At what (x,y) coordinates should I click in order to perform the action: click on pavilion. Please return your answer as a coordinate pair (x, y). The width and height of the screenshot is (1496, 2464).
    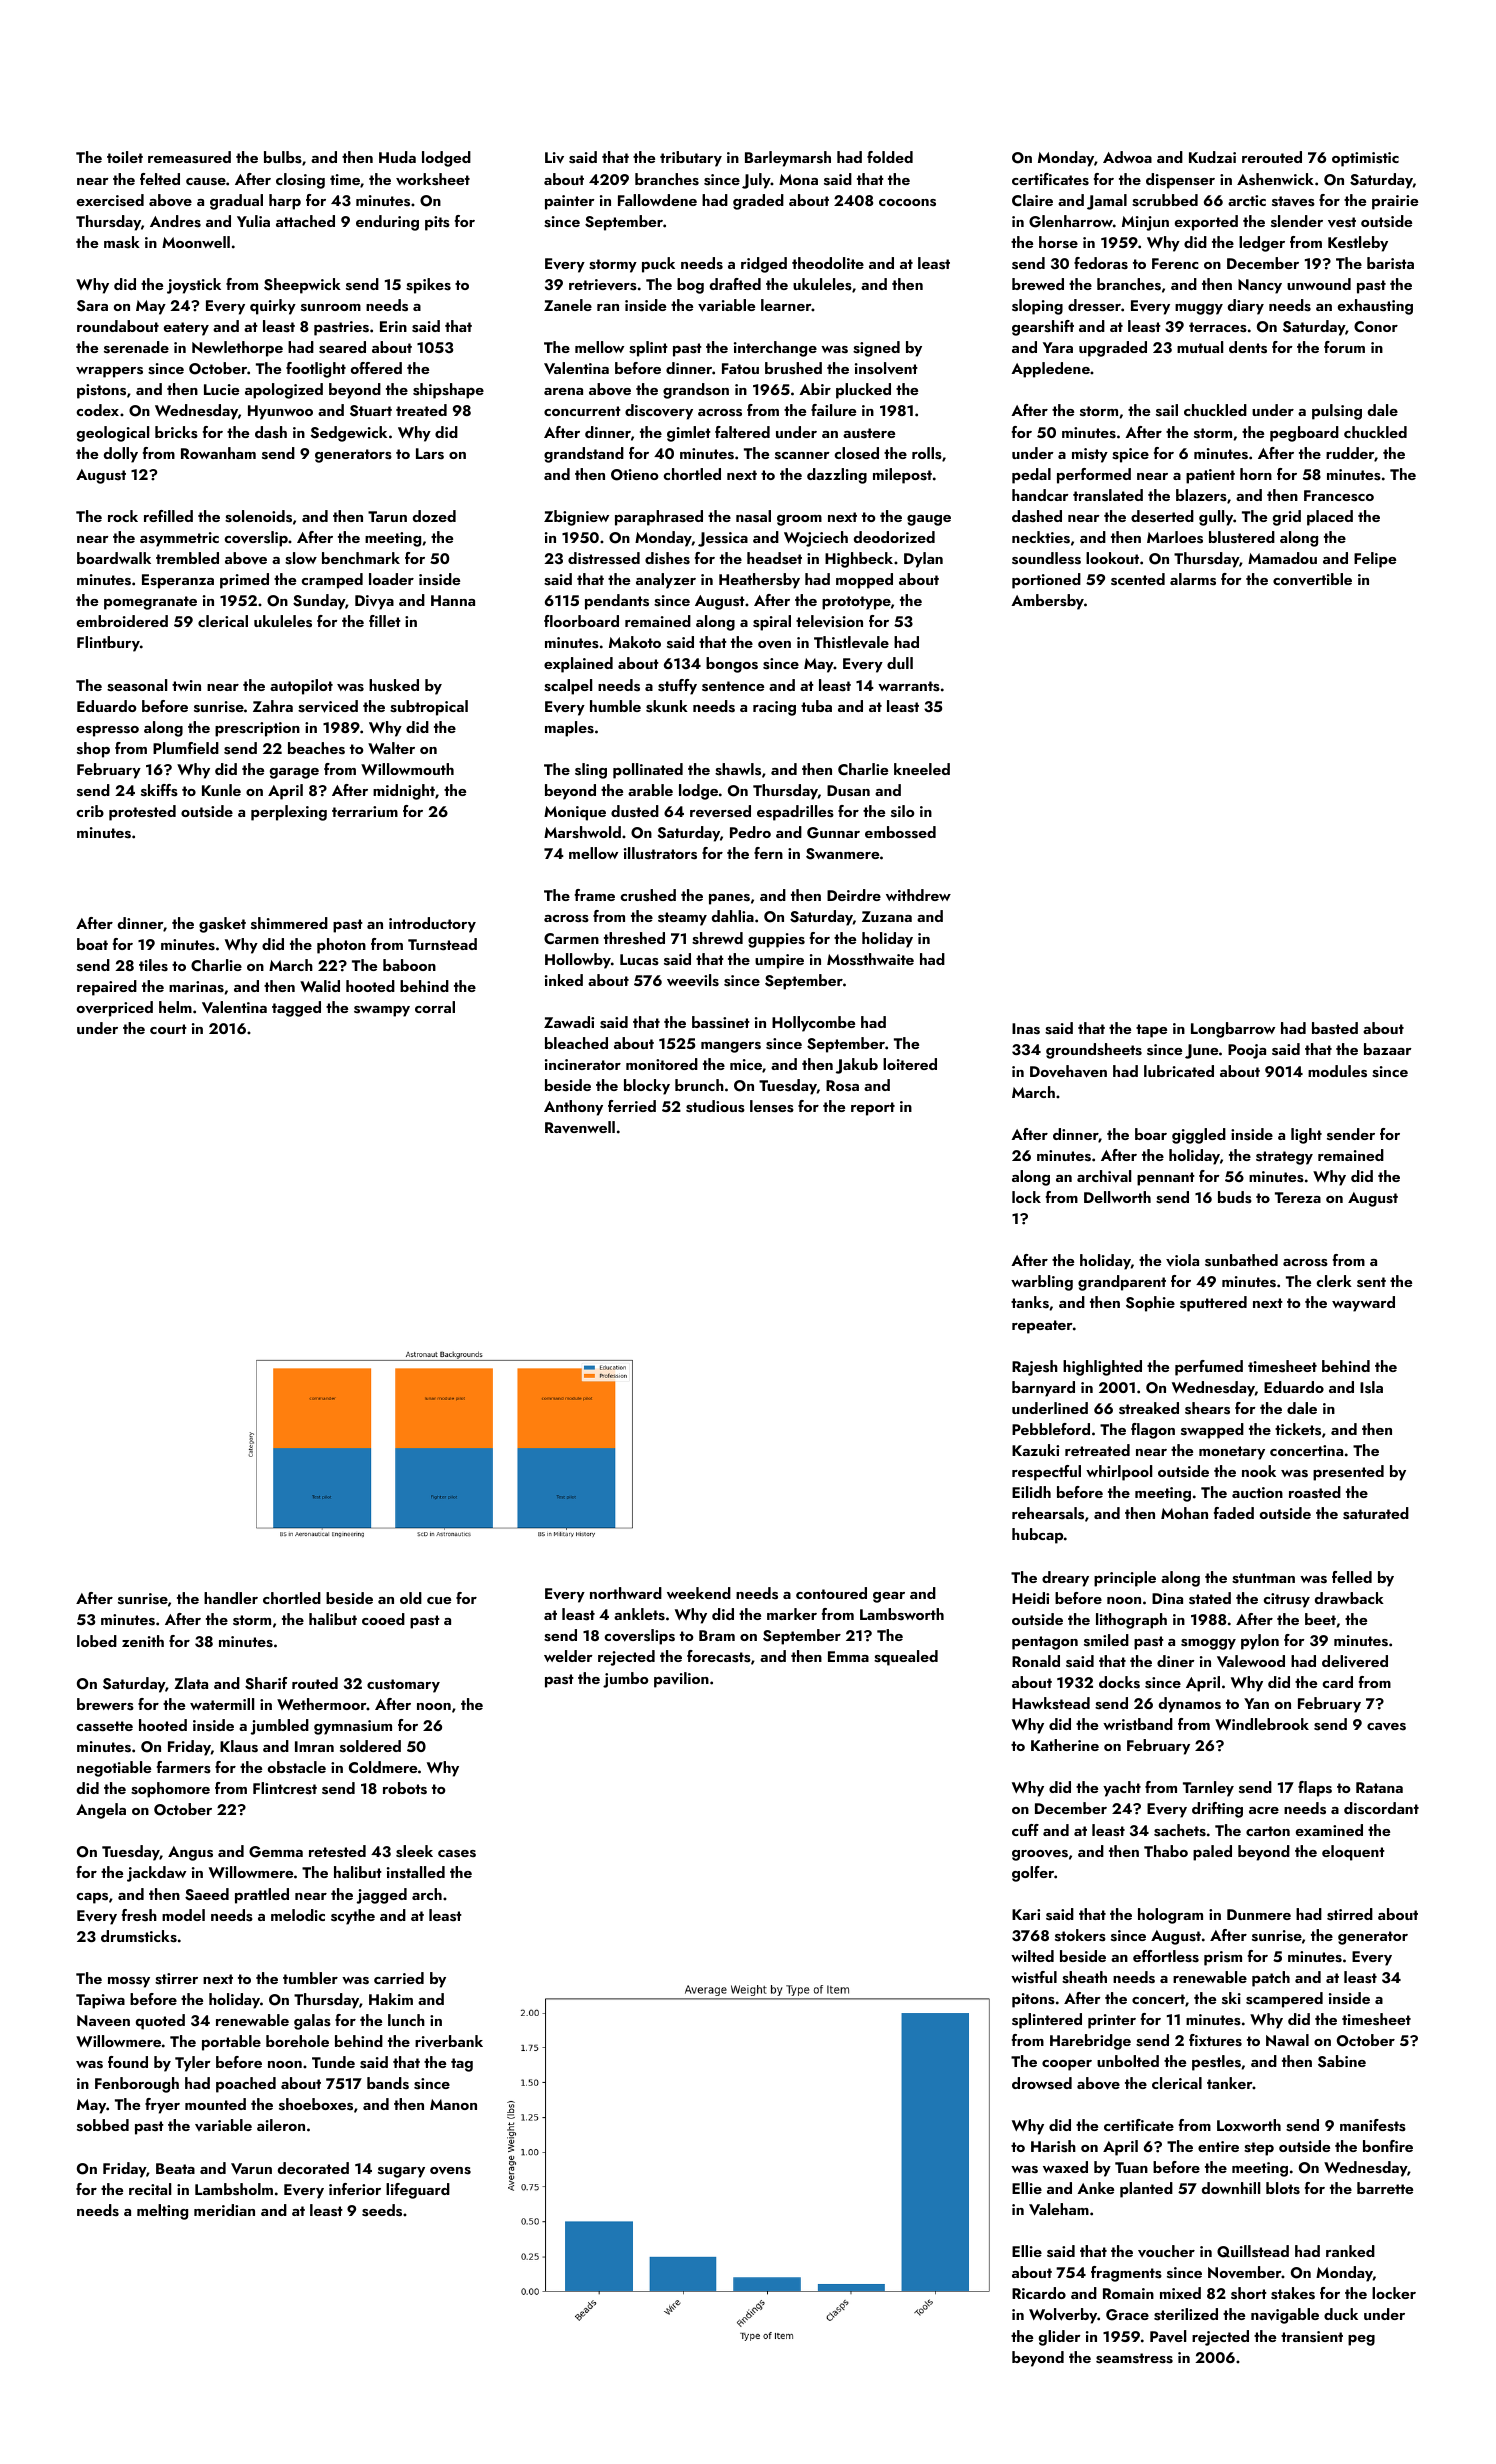
    Looking at the image, I should click on (681, 1680).
